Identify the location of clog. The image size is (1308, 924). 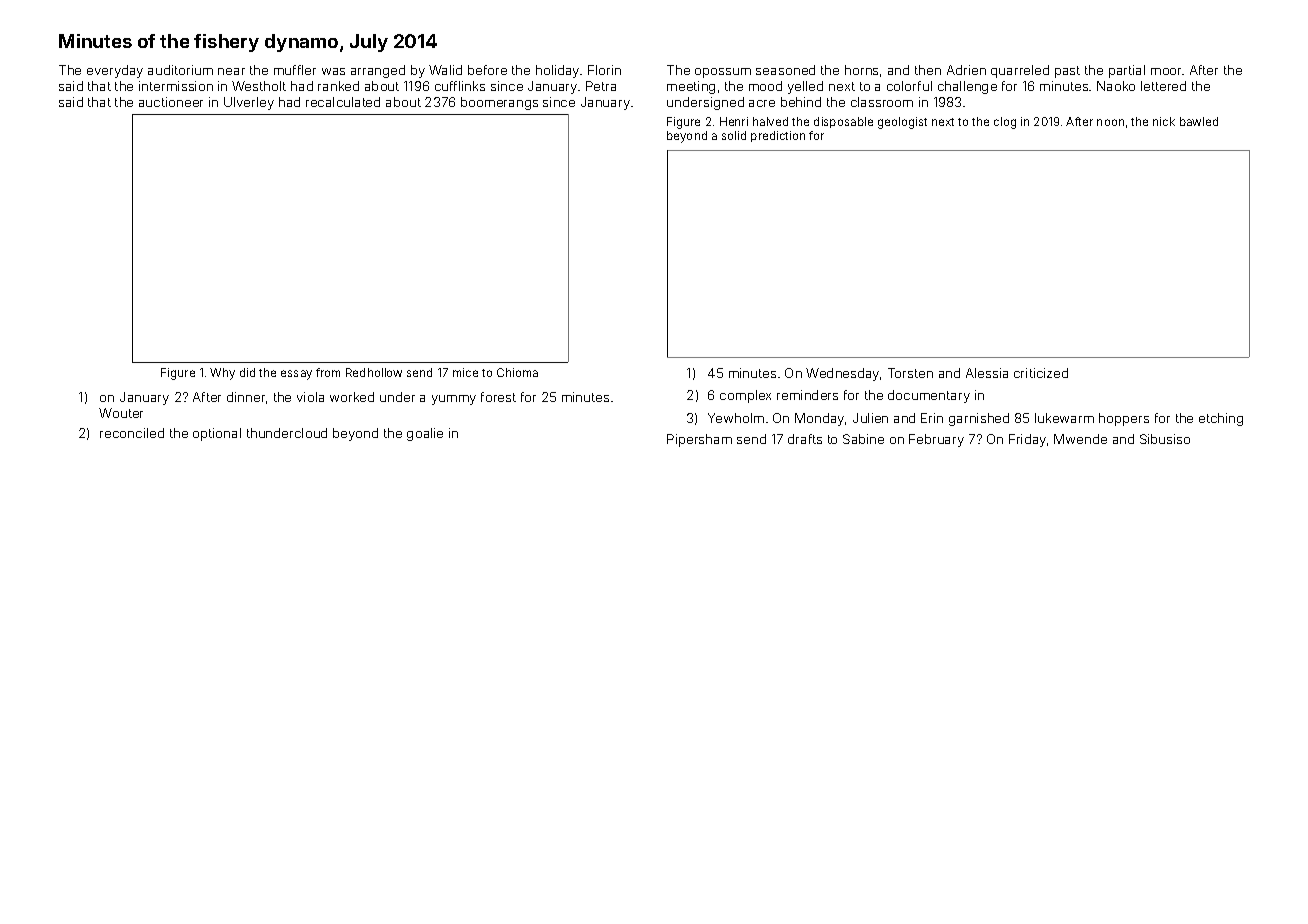
(1005, 123).
